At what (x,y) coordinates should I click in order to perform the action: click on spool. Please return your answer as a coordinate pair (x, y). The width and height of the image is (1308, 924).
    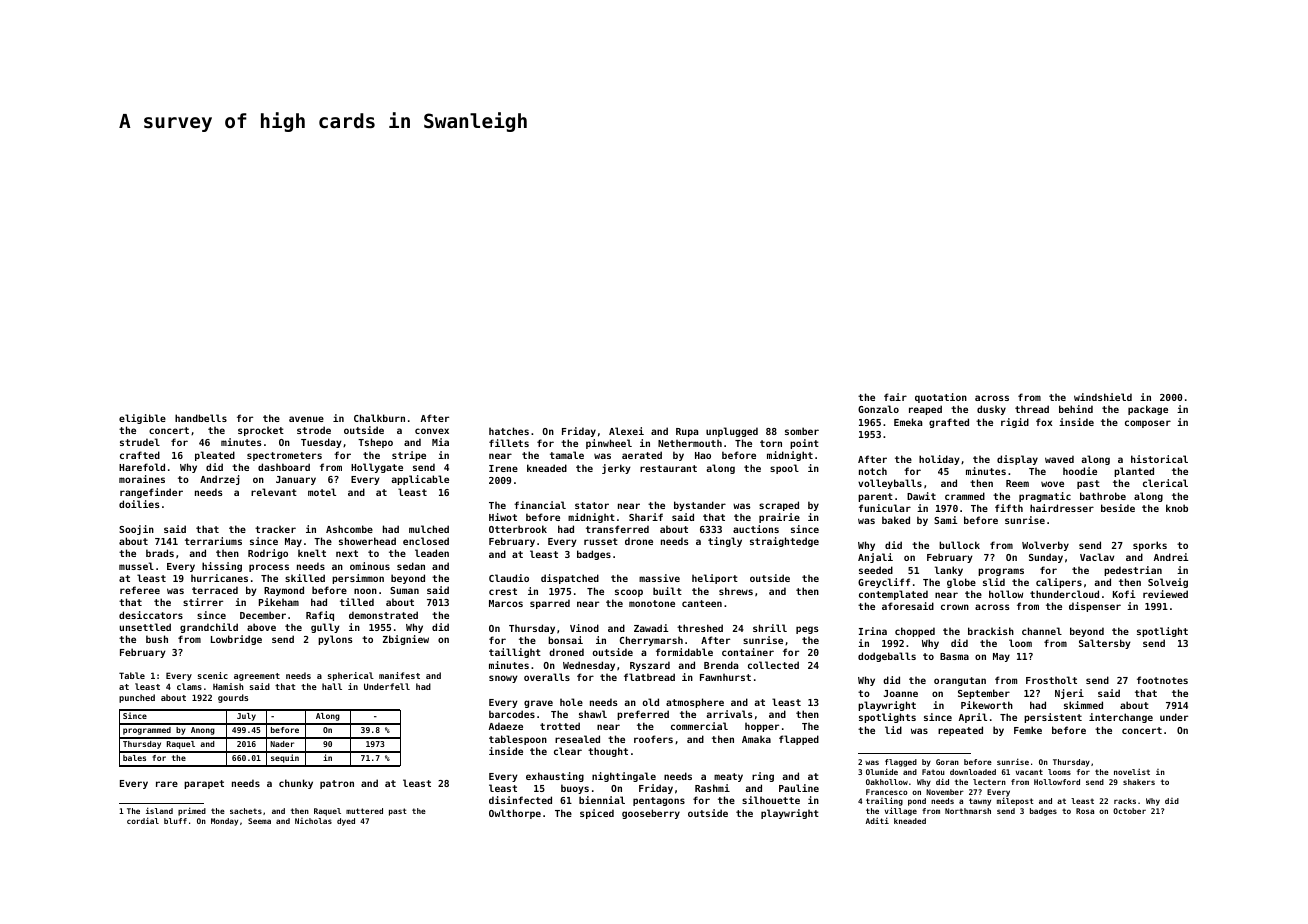
    Looking at the image, I should click on (784, 469).
